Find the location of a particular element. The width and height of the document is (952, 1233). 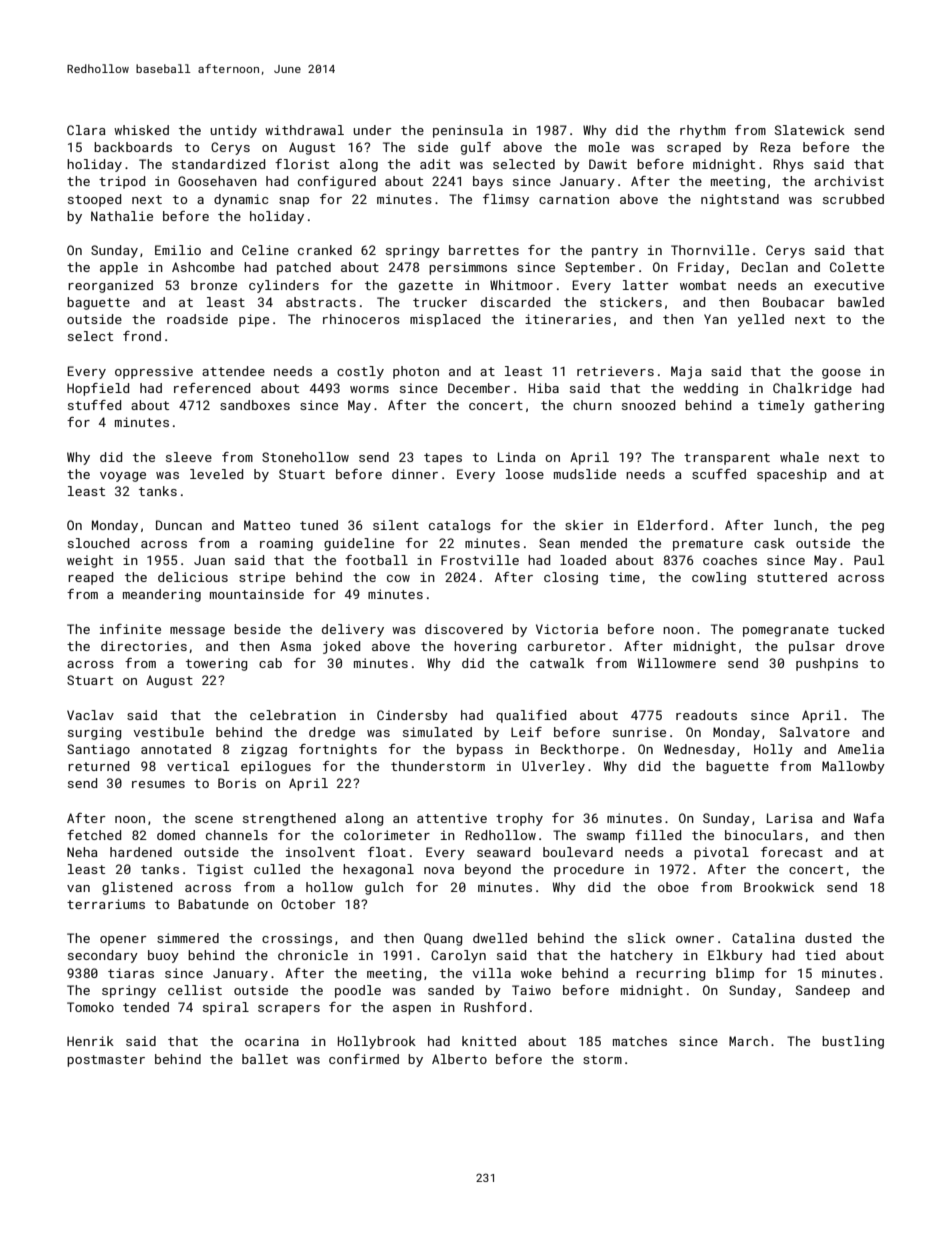

fetched is located at coordinates (94, 835).
